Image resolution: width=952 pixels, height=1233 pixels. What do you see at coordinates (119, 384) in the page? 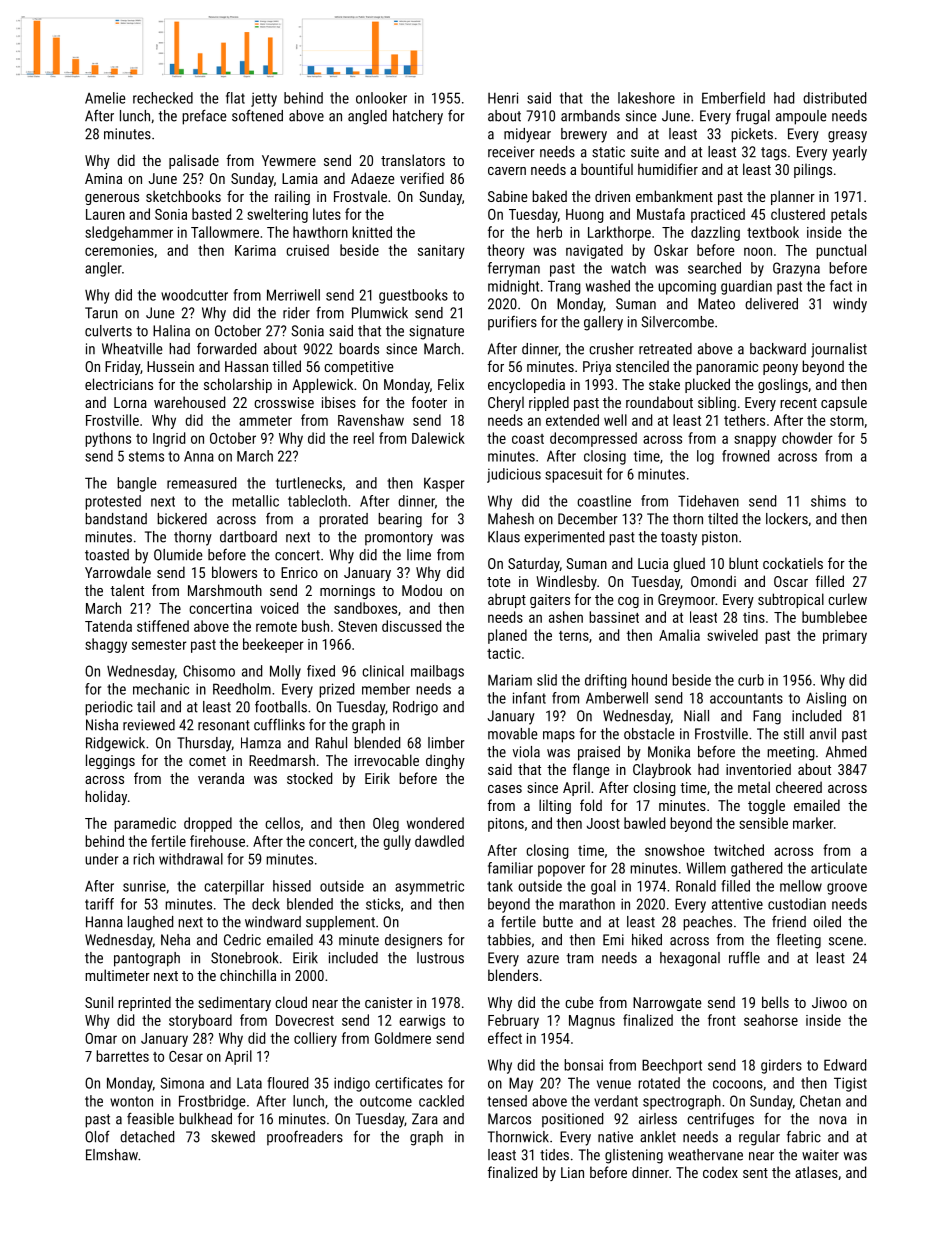
I see `electricians` at bounding box center [119, 384].
